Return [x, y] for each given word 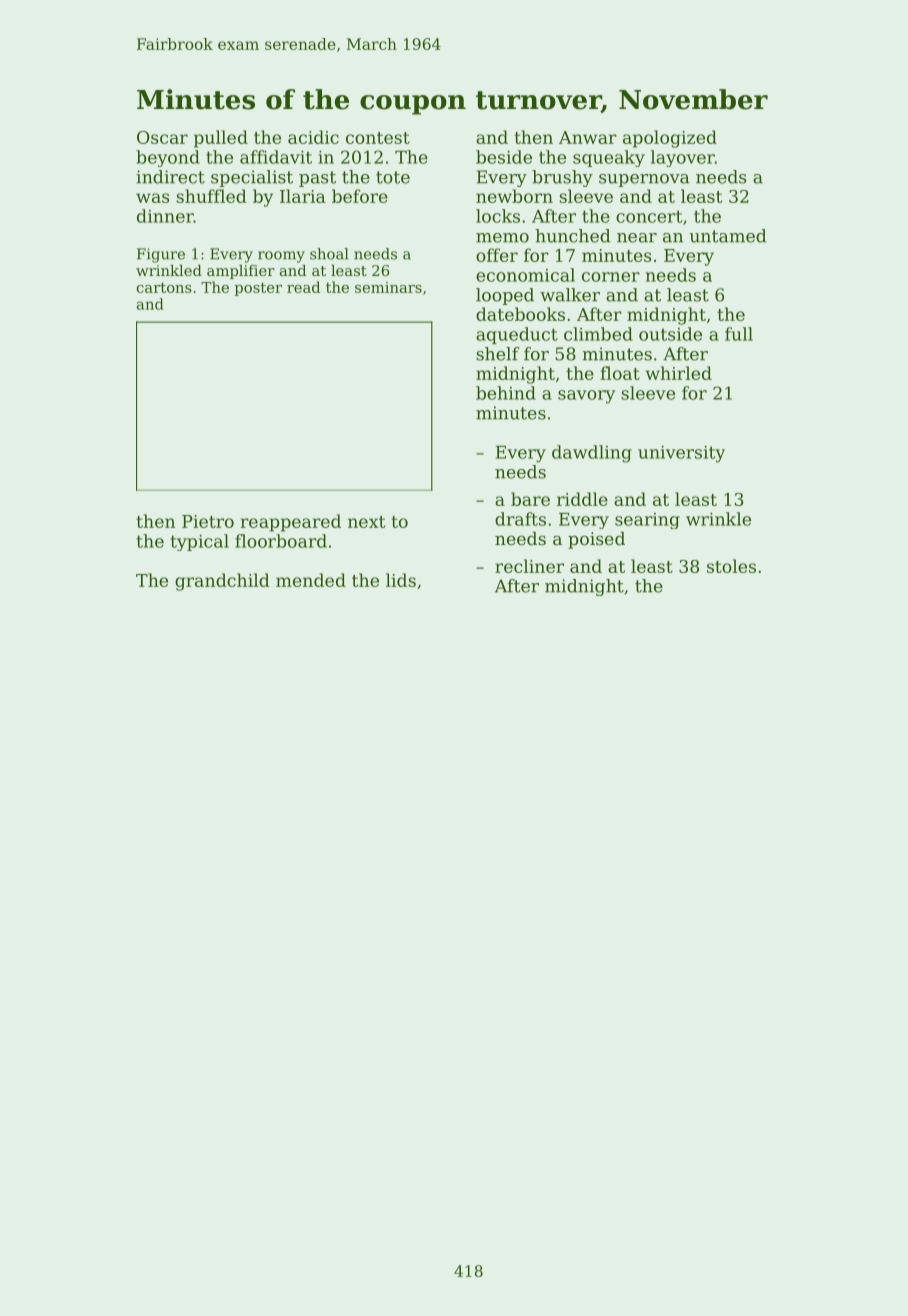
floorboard [281, 541]
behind [506, 393]
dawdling [592, 454]
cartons [164, 287]
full [739, 334]
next [366, 522]
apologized [670, 139]
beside [504, 157]
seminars [388, 287]
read [303, 287]
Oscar [162, 137]
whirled [678, 373]
